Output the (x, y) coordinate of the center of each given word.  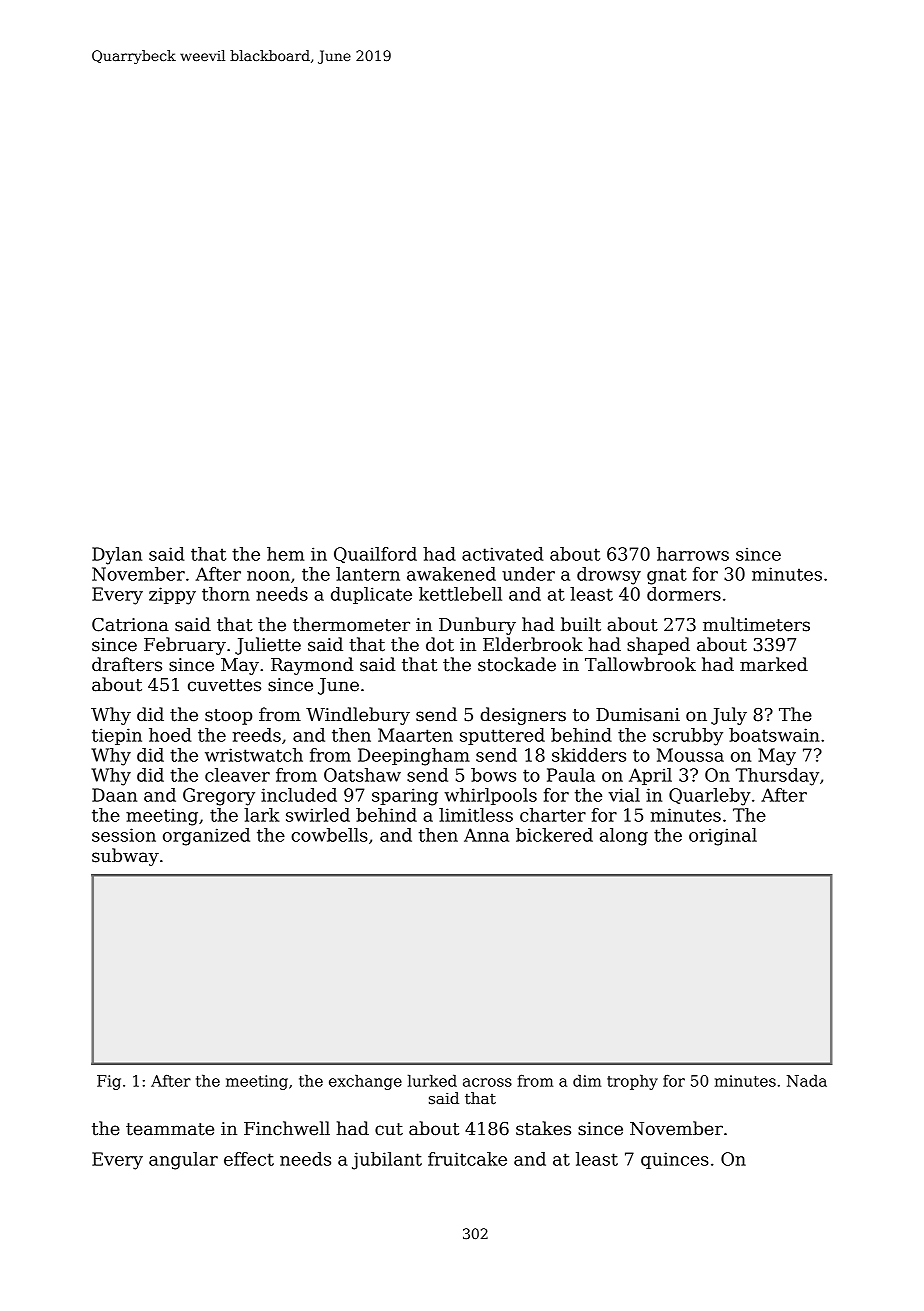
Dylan (117, 556)
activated (502, 554)
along (624, 837)
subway (125, 857)
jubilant (387, 1161)
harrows (693, 554)
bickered (554, 835)
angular (183, 1161)
